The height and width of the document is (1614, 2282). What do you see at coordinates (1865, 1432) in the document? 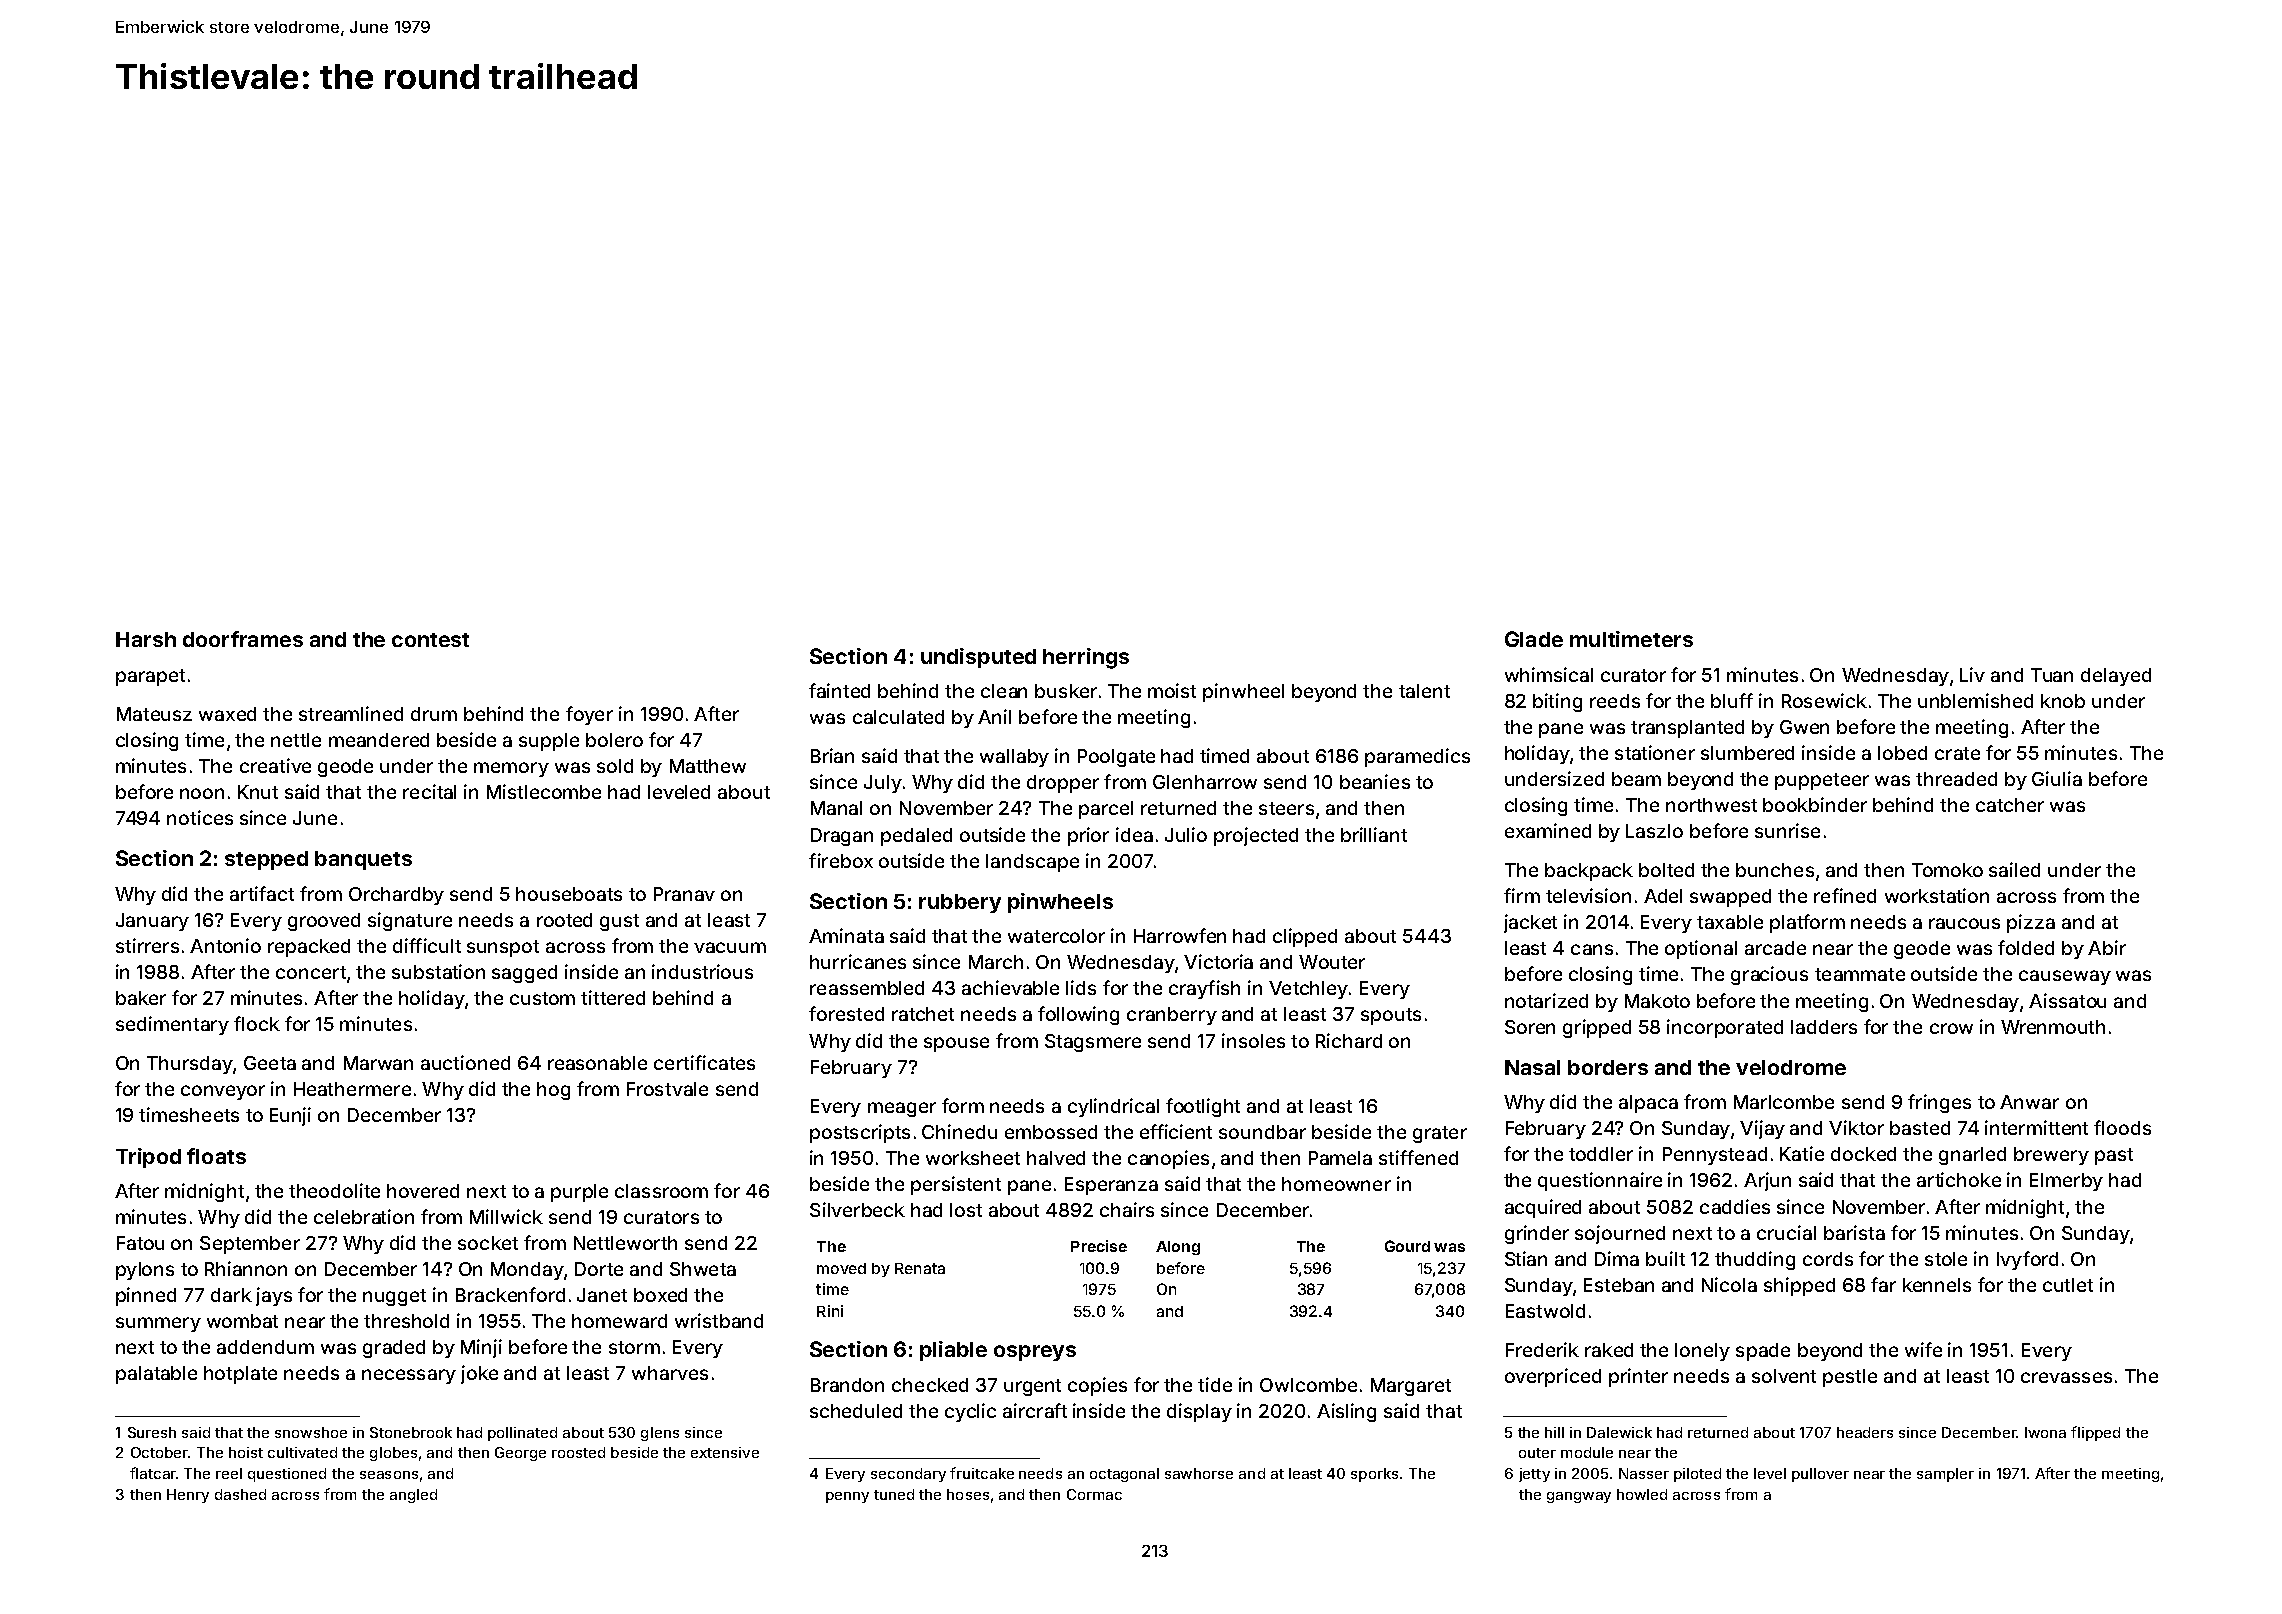
I see `headers` at bounding box center [1865, 1432].
